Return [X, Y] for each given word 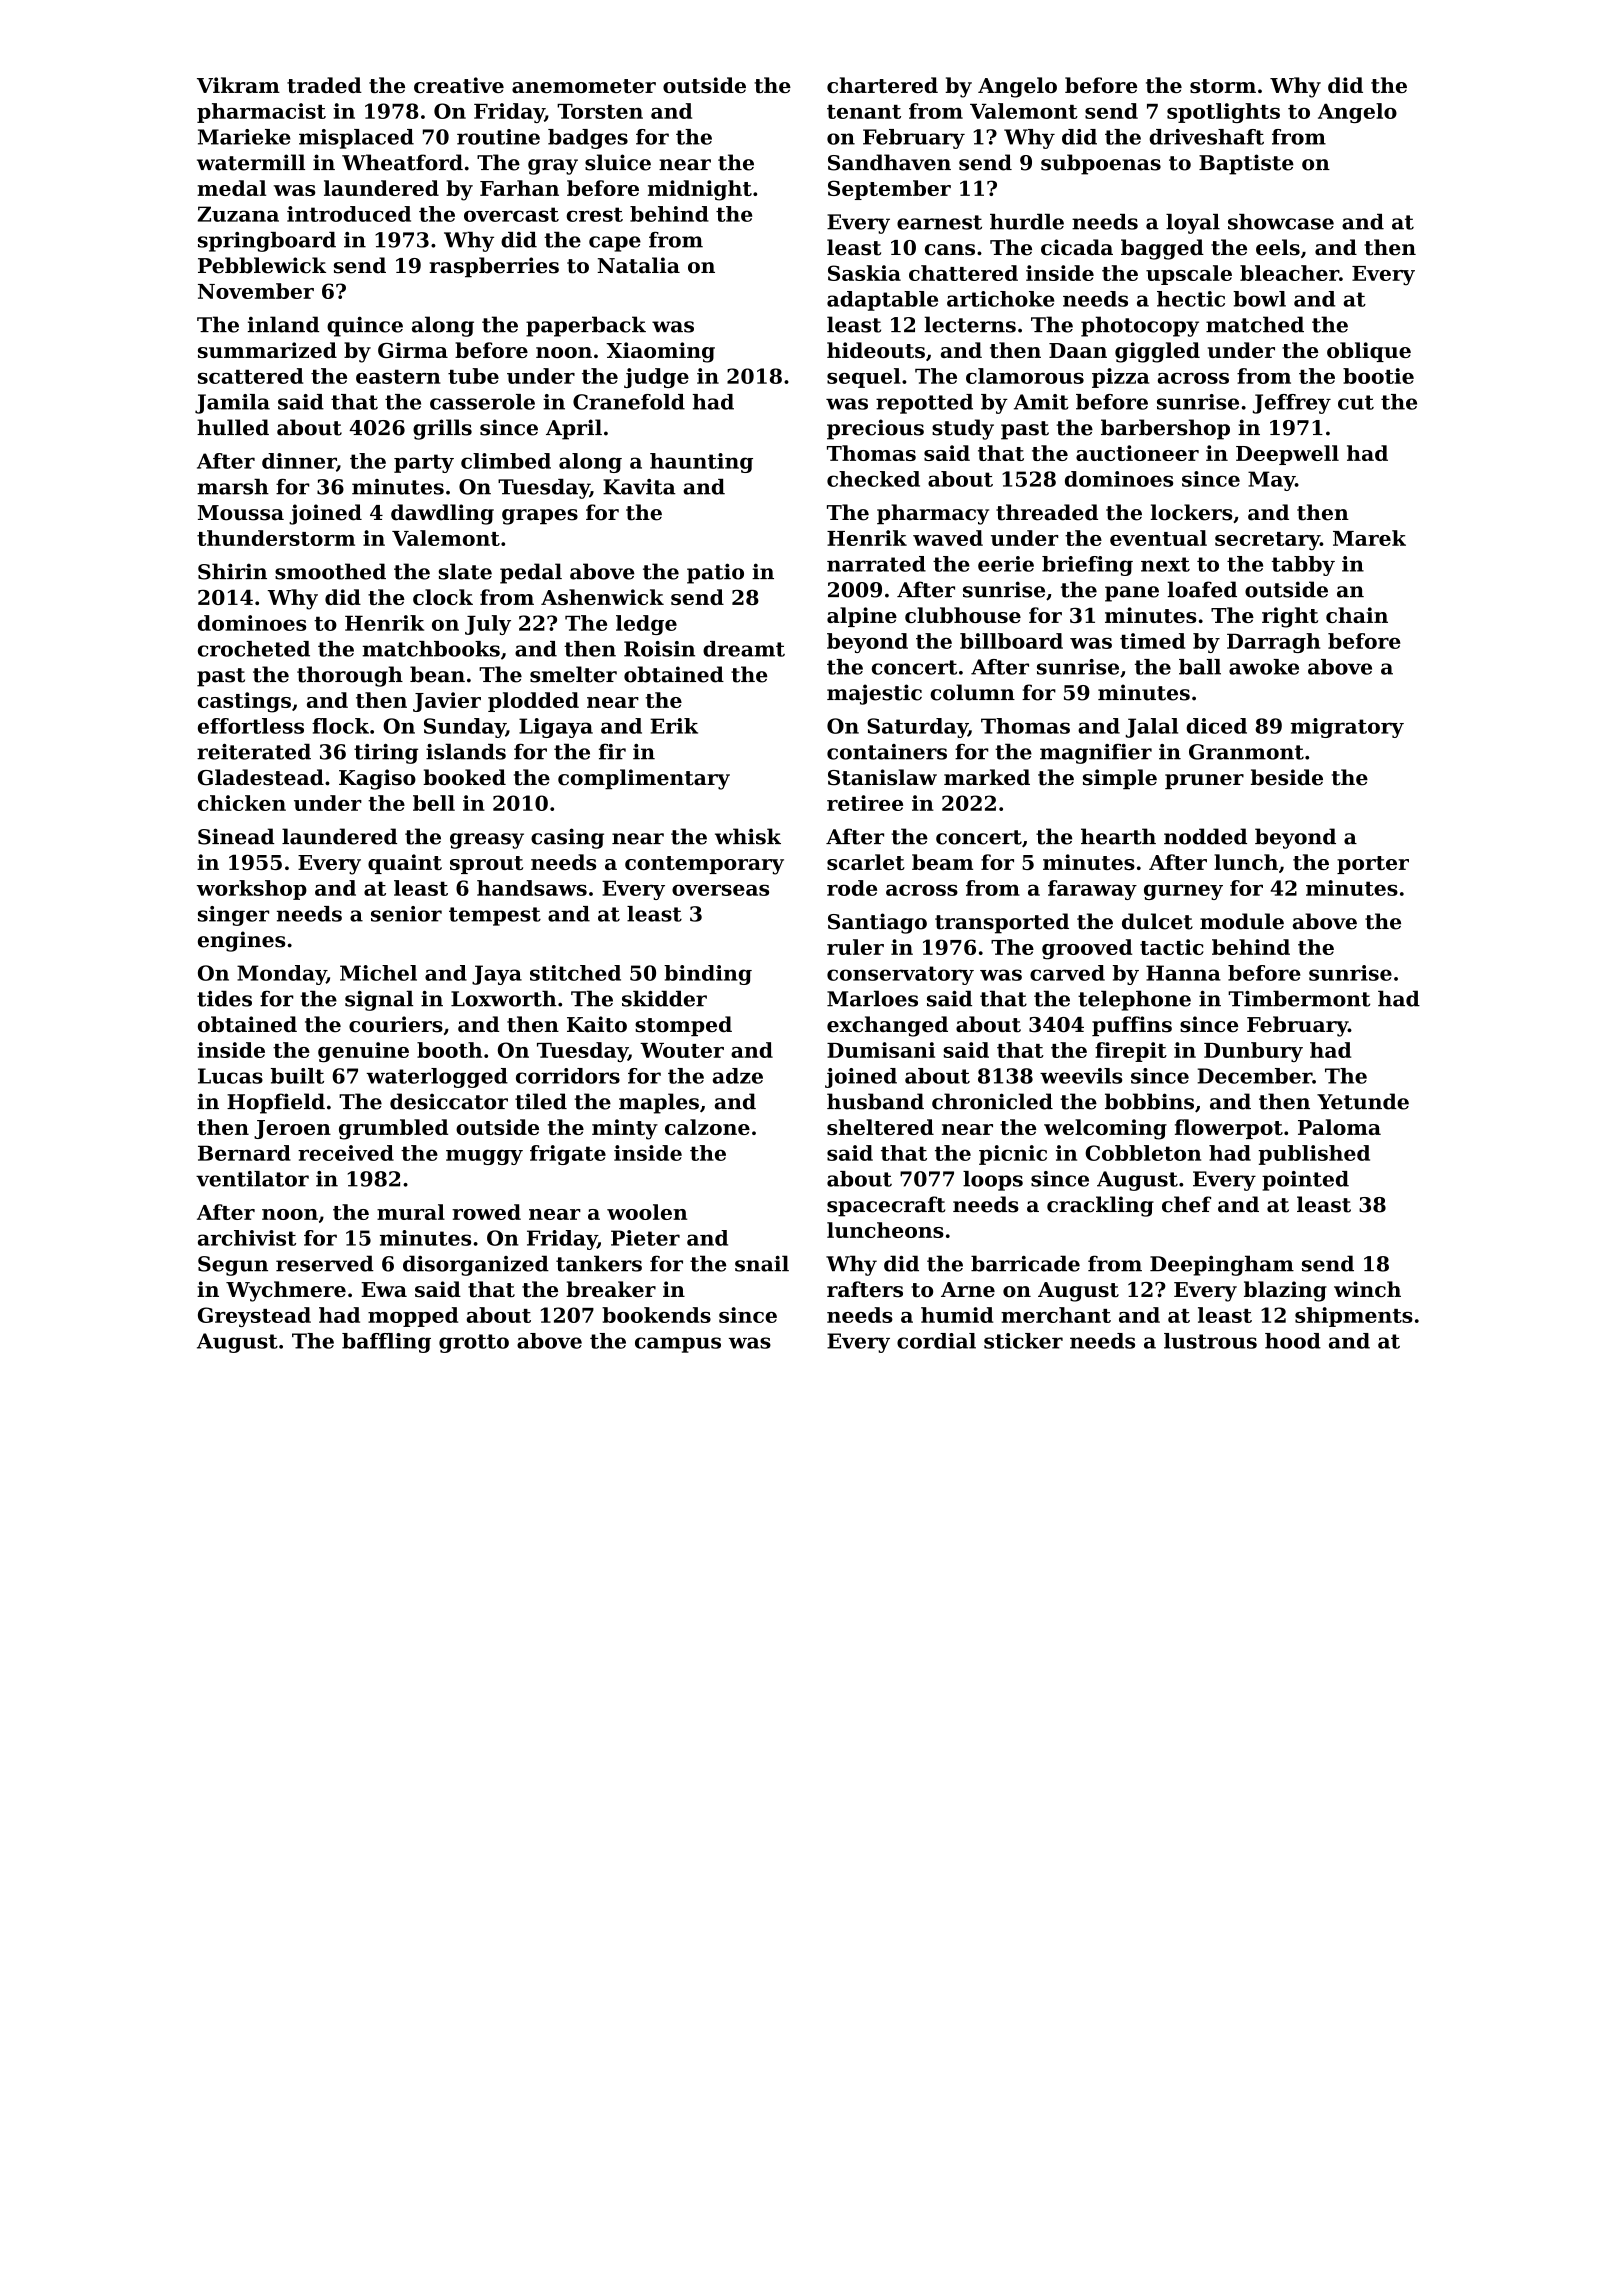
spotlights [1223, 113]
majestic [874, 694]
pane [1132, 594]
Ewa [384, 1289]
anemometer [584, 86]
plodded [533, 702]
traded [324, 85]
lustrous [1210, 1341]
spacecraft [886, 1206]
